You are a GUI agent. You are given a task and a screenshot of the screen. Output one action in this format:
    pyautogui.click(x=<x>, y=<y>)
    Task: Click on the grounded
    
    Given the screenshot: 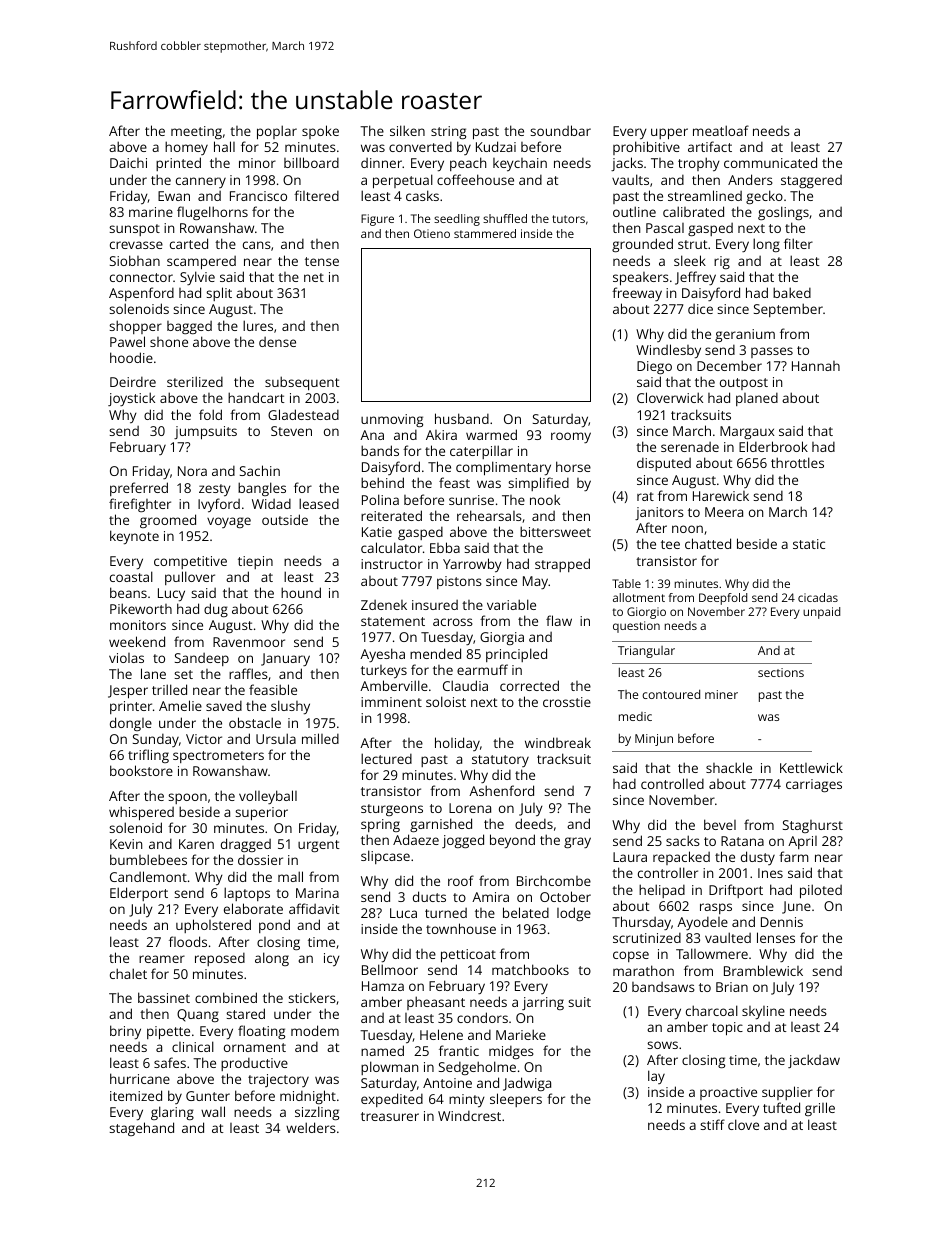 What is the action you would take?
    pyautogui.click(x=642, y=245)
